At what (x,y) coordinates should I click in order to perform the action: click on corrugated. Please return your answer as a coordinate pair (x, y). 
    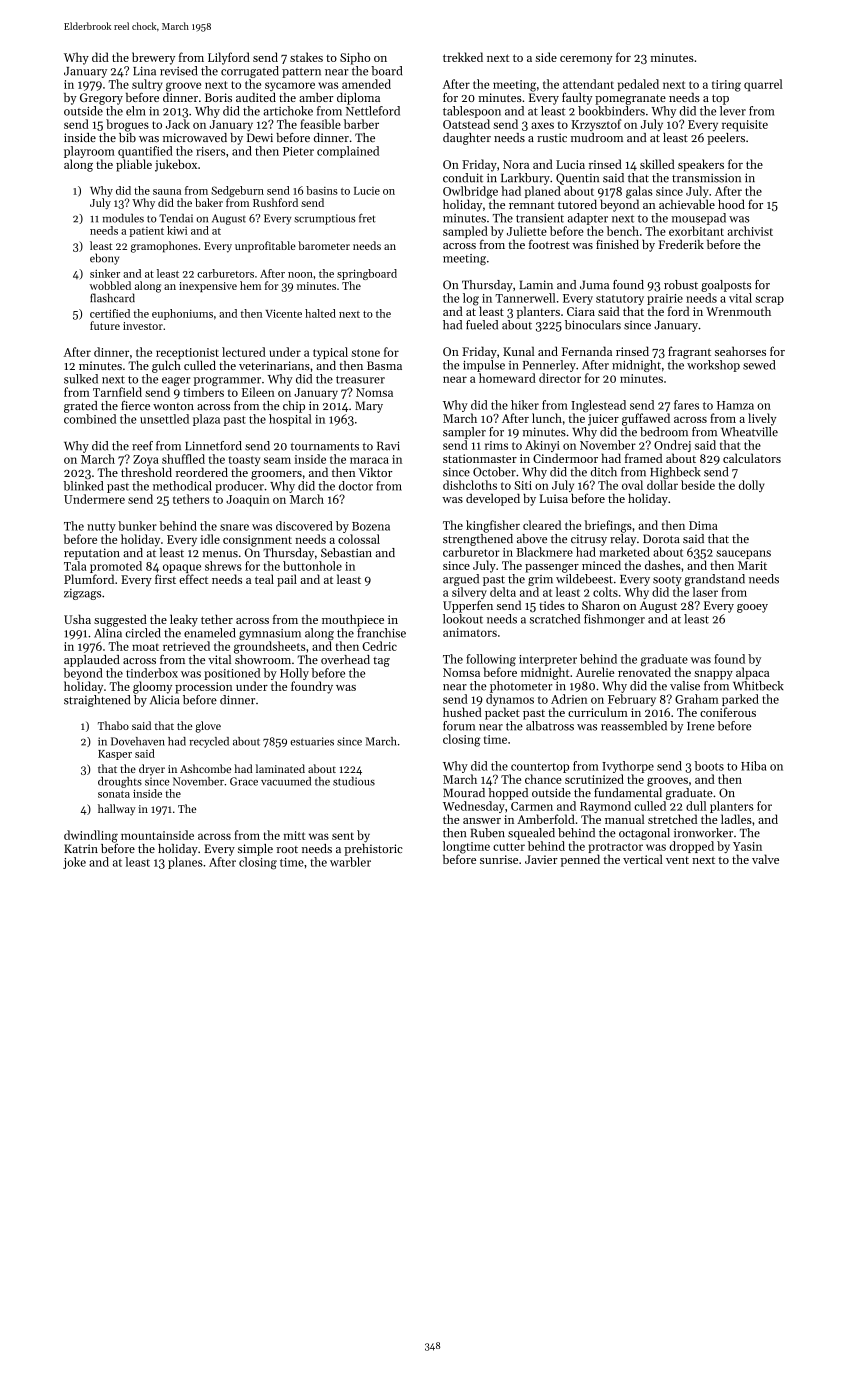
    Looking at the image, I should click on (250, 72).
